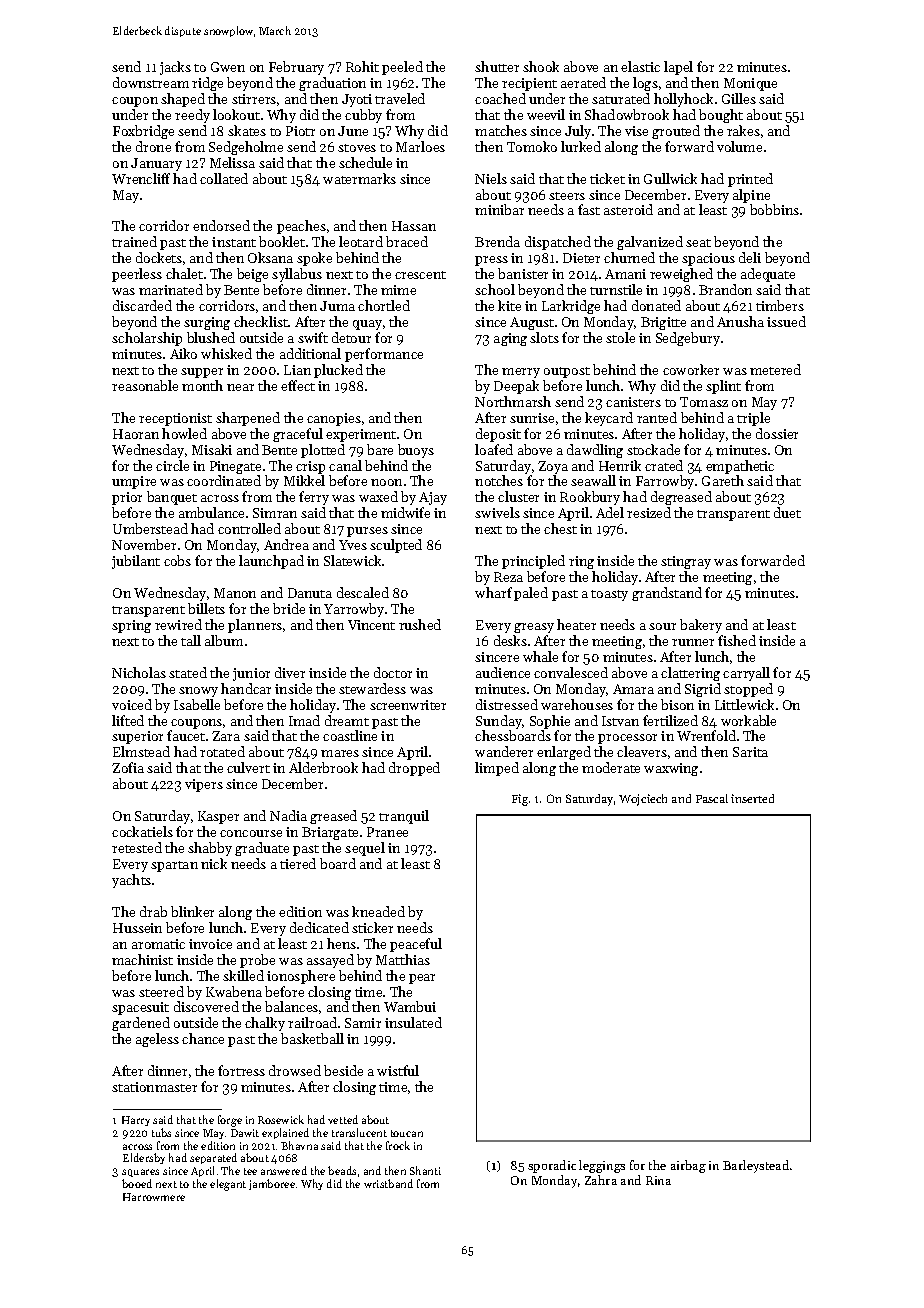 This screenshot has height=1308, width=924. What do you see at coordinates (136, 434) in the screenshot?
I see `Haoran` at bounding box center [136, 434].
